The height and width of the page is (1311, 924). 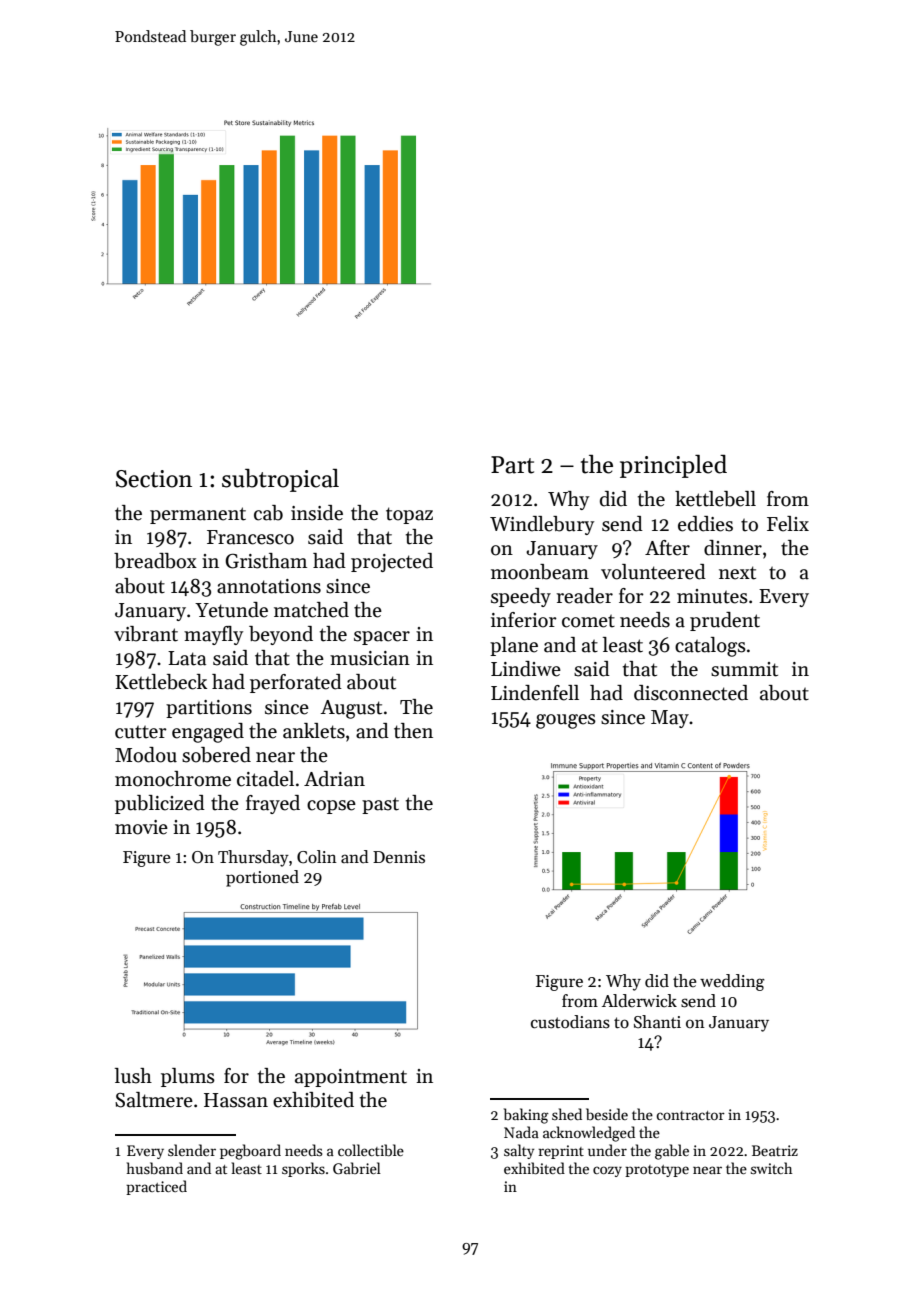 I want to click on practiced, so click(x=156, y=1187).
